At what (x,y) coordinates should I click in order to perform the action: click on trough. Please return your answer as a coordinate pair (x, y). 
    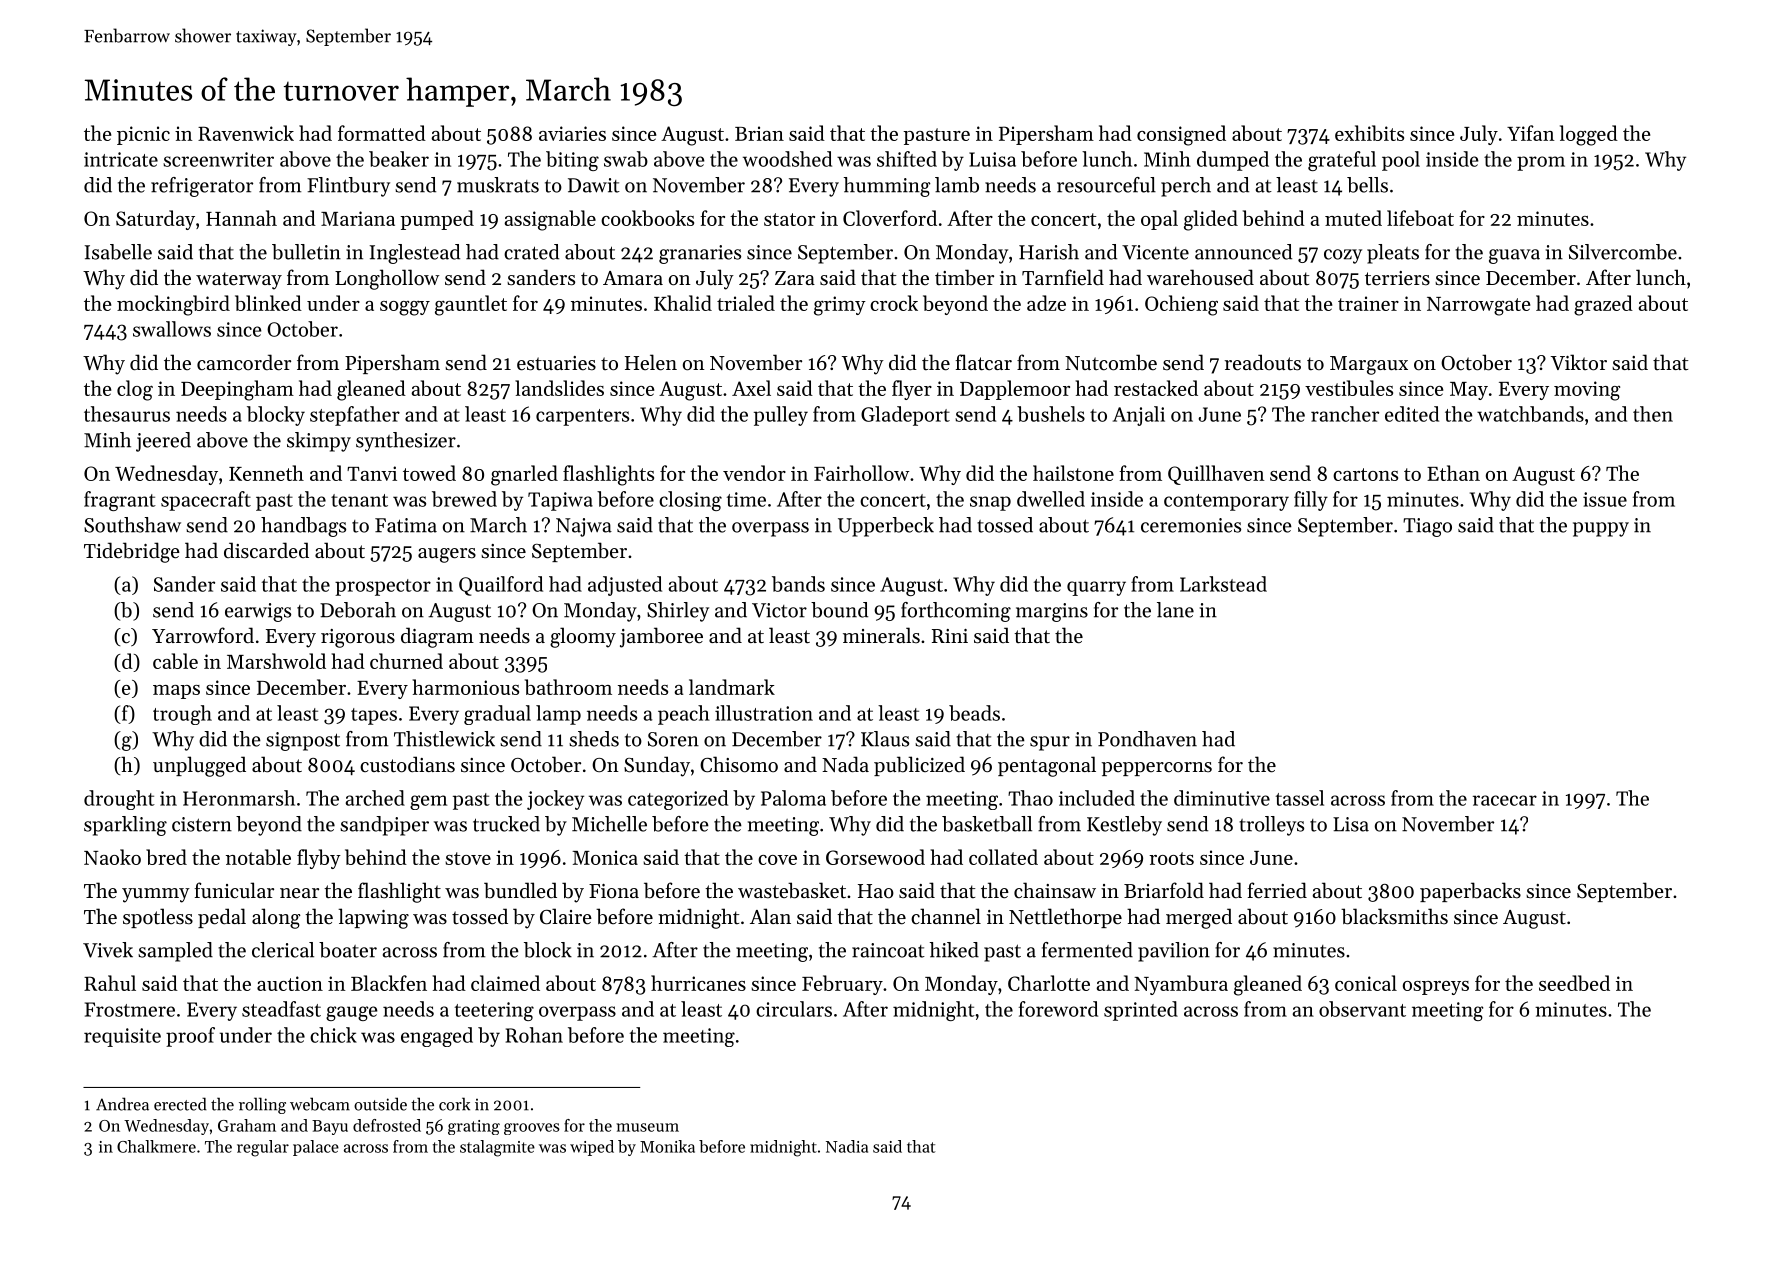
    Looking at the image, I should click on (182, 715).
